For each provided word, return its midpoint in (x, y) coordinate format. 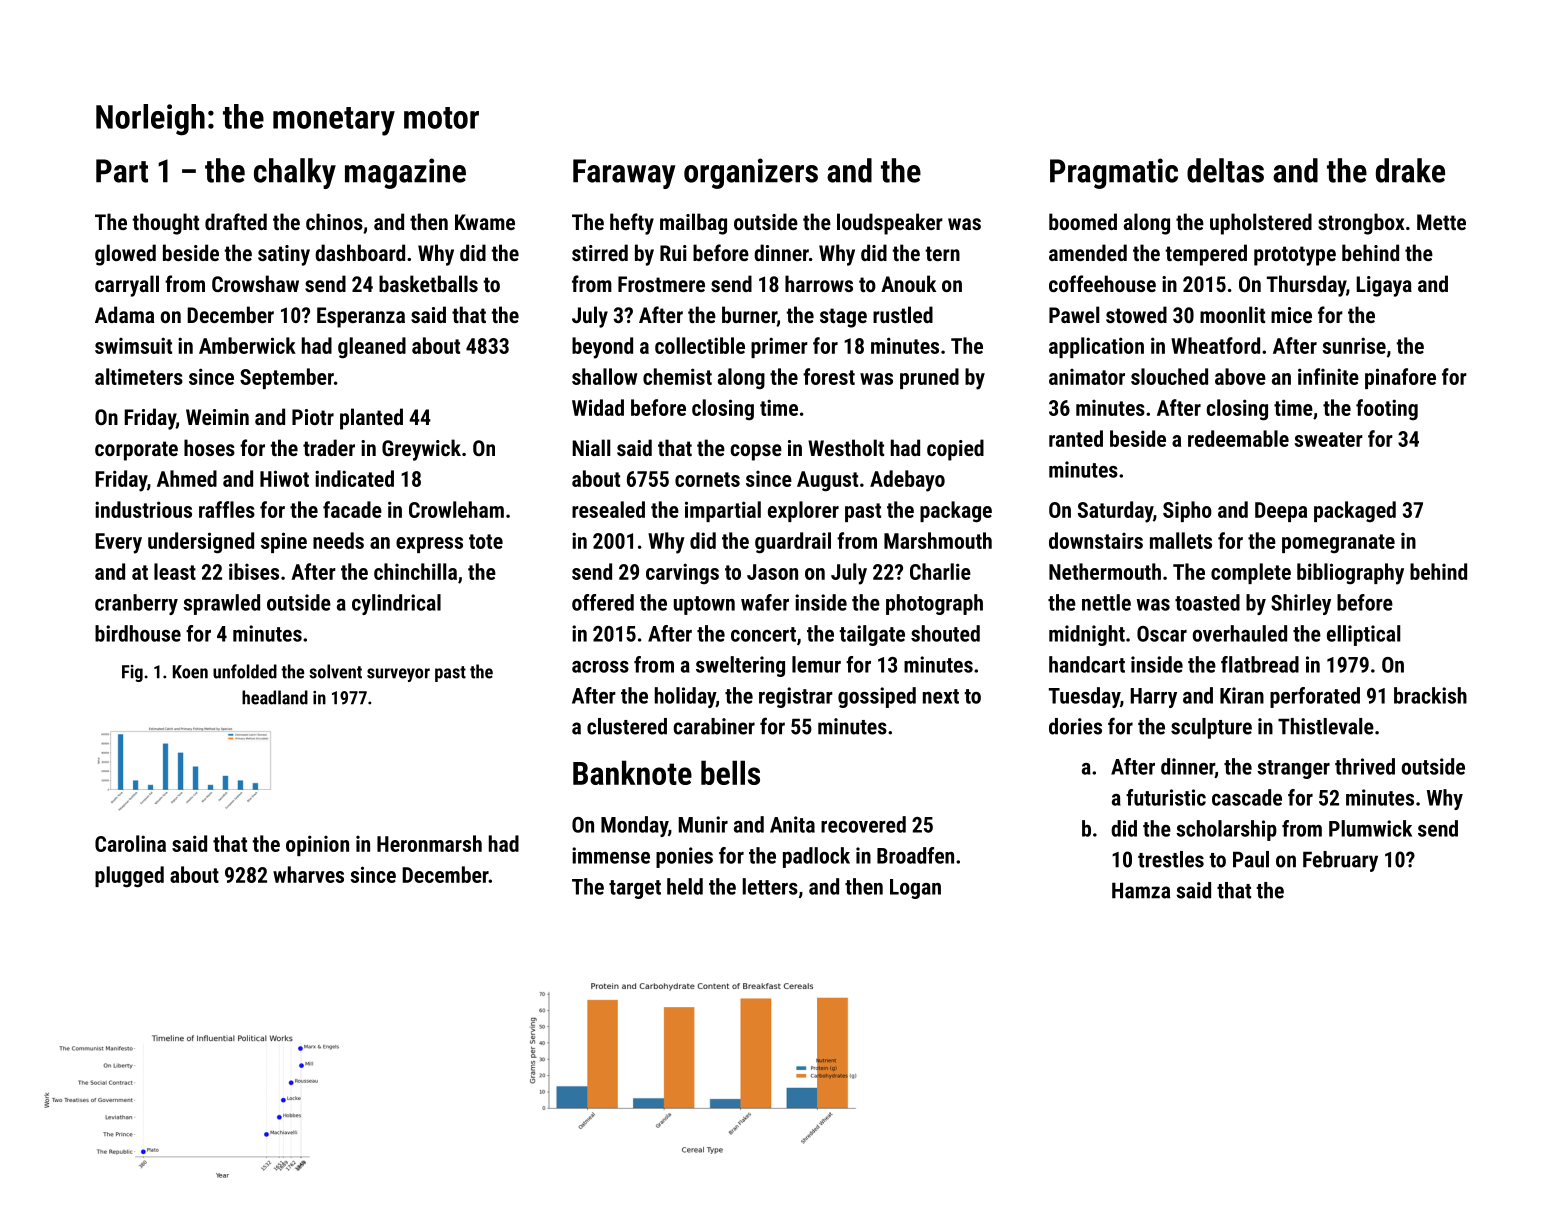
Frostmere (661, 284)
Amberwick (247, 345)
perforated (1315, 697)
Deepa (1281, 512)
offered (603, 602)
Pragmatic (1114, 173)
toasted (1207, 602)
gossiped (877, 697)
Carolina (130, 843)
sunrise (1354, 345)
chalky (295, 173)
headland (275, 697)
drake (1410, 170)
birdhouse (138, 633)
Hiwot (284, 478)
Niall (591, 447)
